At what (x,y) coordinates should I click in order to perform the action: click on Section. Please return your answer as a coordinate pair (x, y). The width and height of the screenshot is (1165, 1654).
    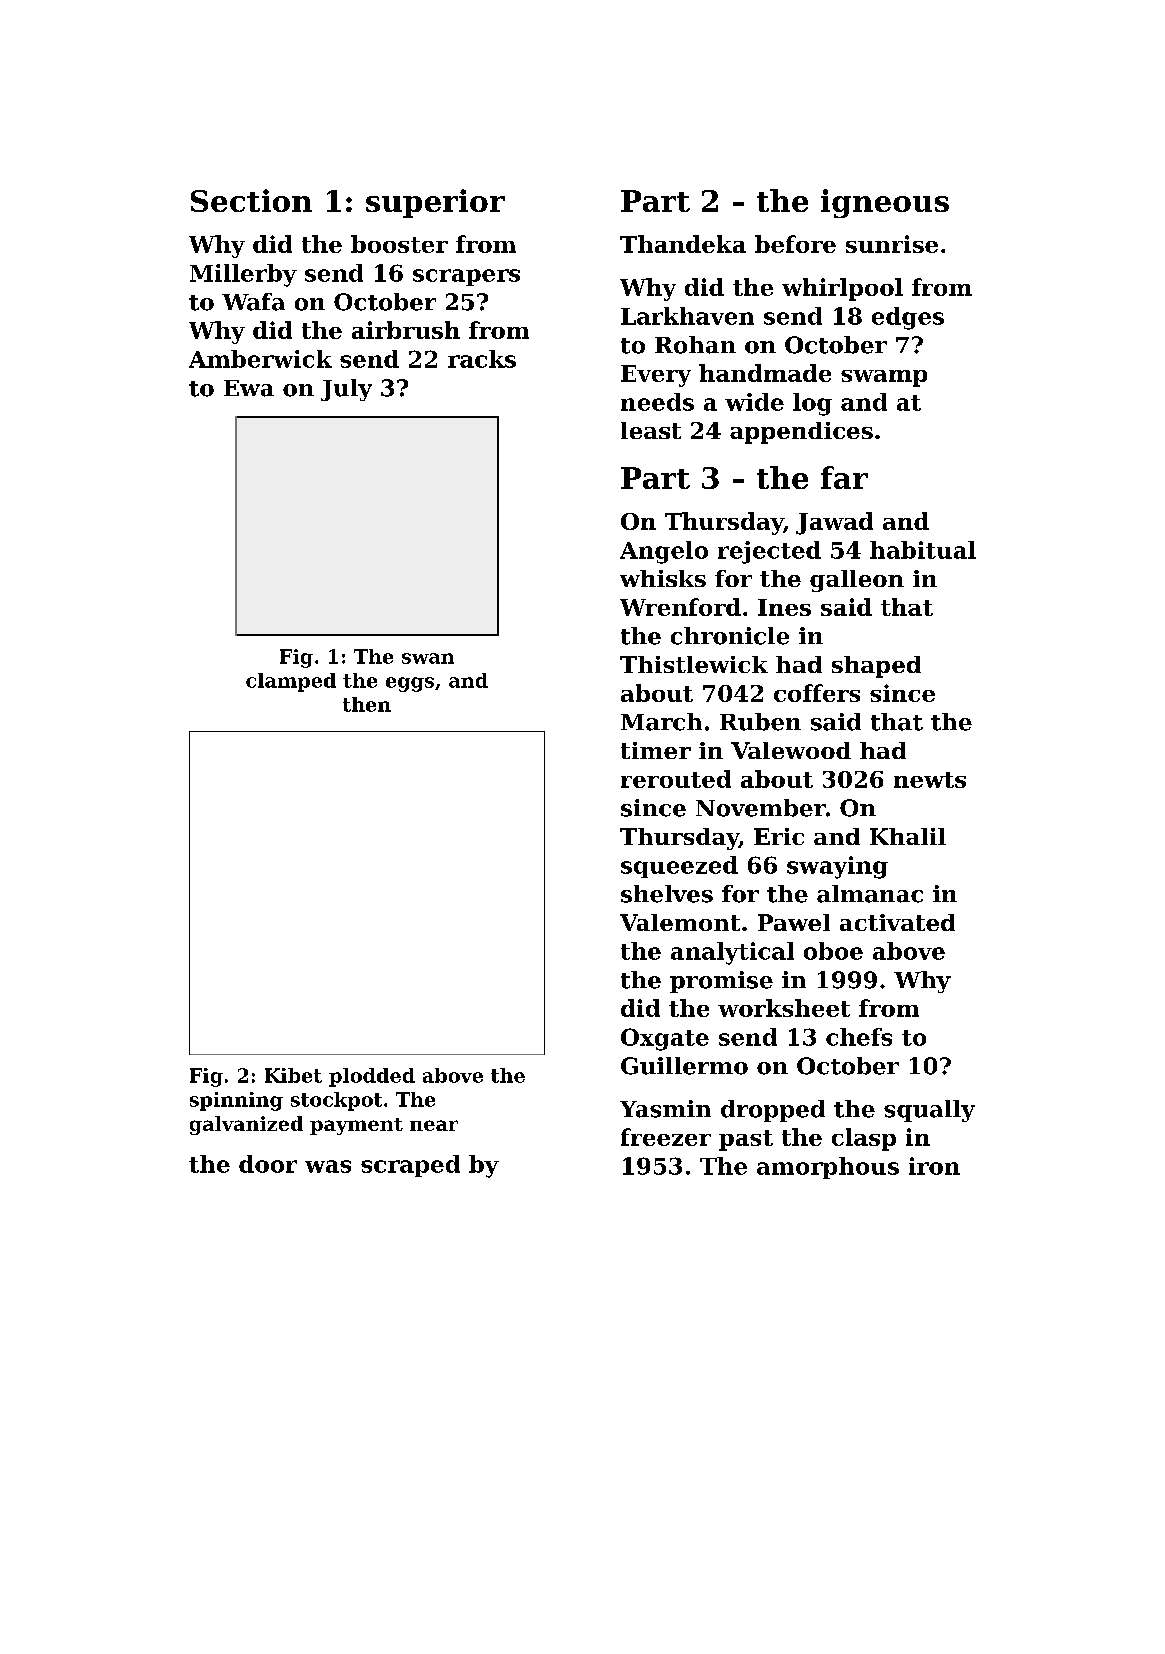
    Looking at the image, I should click on (251, 200).
